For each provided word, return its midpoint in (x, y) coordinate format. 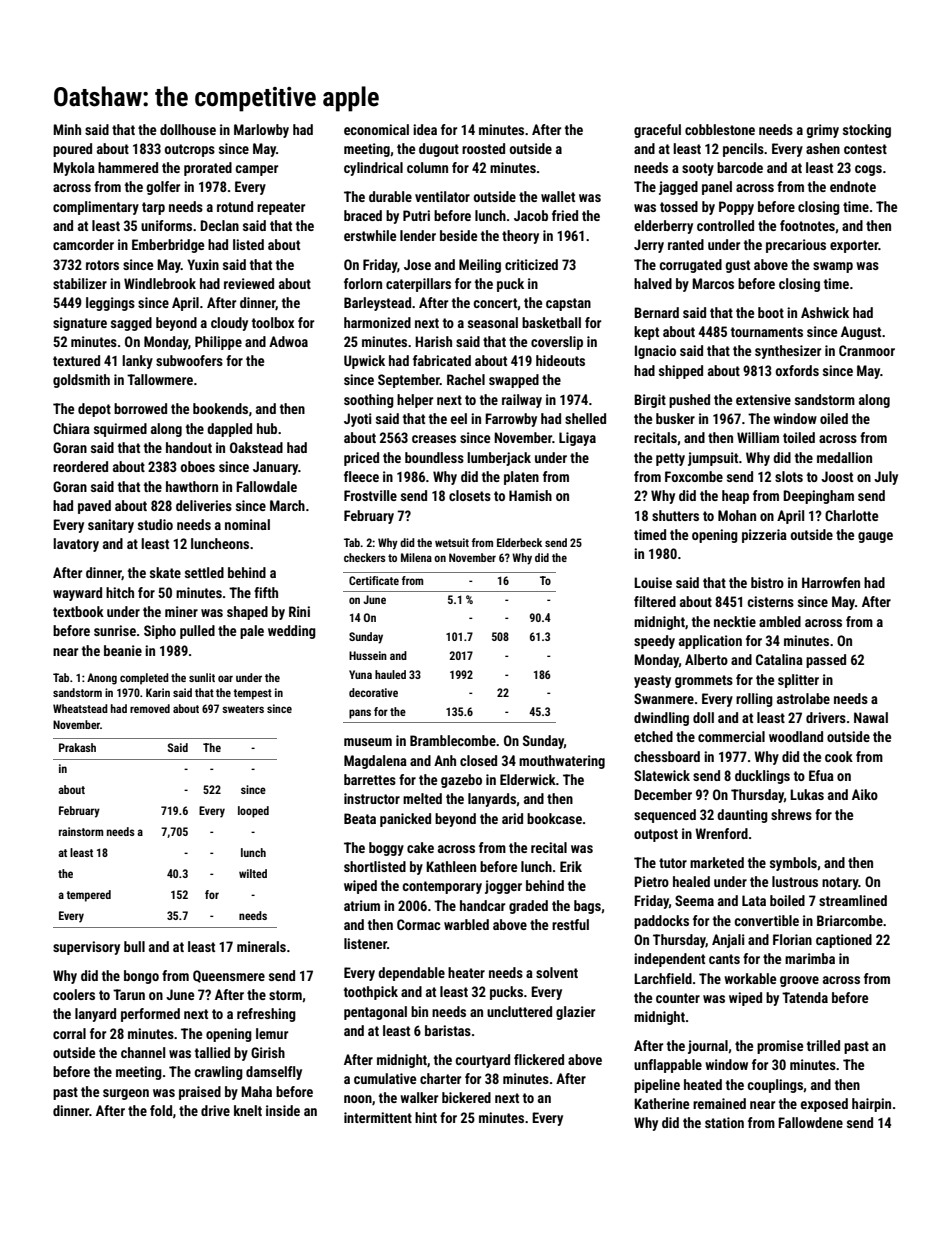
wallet (558, 196)
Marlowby (261, 131)
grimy (822, 131)
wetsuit (452, 542)
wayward (77, 594)
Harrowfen (831, 582)
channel (143, 1052)
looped (253, 812)
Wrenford (721, 833)
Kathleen (451, 866)
